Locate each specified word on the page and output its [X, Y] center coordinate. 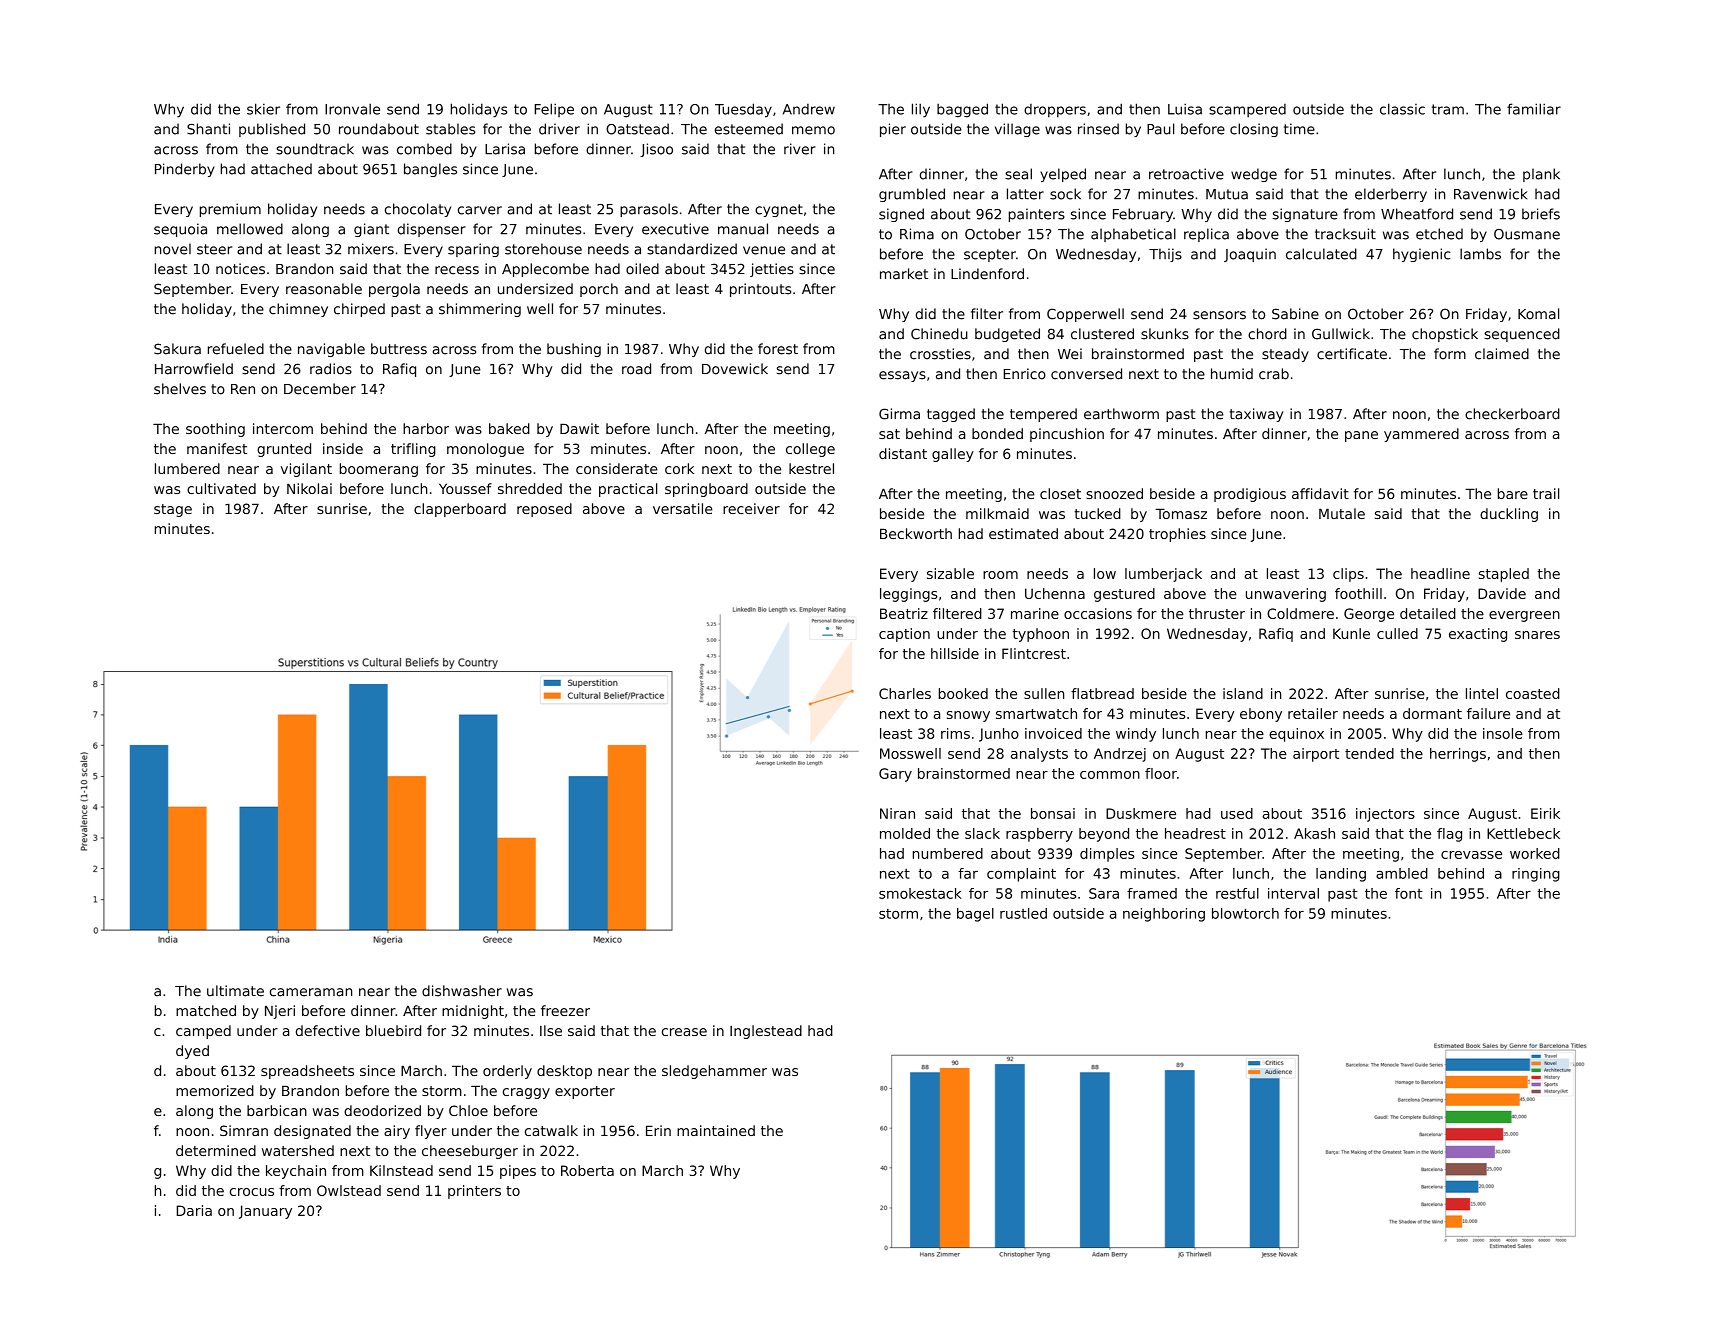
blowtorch [1245, 913]
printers [474, 1192]
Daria [194, 1210]
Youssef [465, 488]
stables [450, 129]
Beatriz [904, 613]
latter [1025, 194]
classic [1402, 109]
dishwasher [462, 991]
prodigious [1250, 495]
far [968, 873]
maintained [716, 1130]
